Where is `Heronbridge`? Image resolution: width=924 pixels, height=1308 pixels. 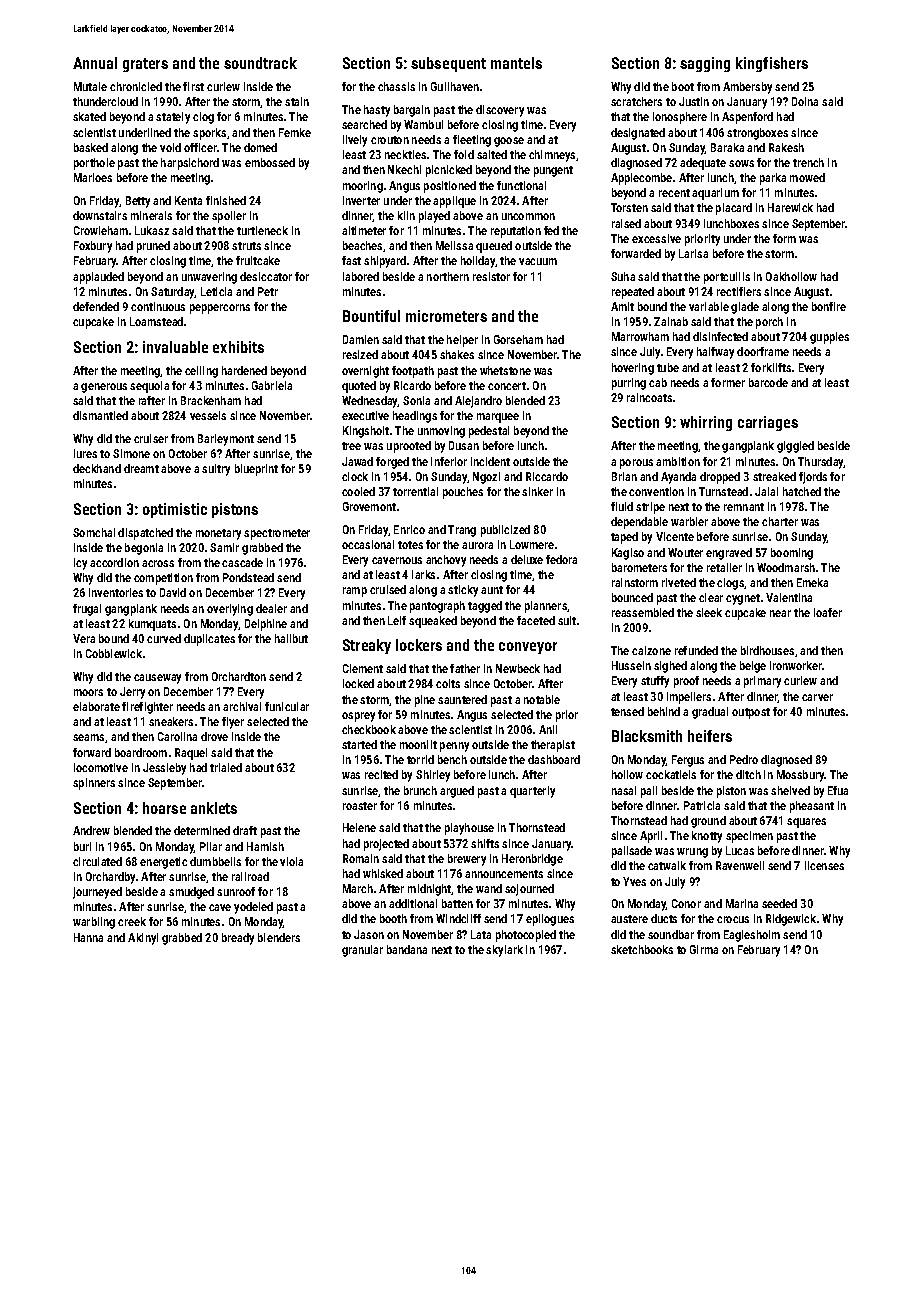
Heronbridge is located at coordinates (532, 860).
